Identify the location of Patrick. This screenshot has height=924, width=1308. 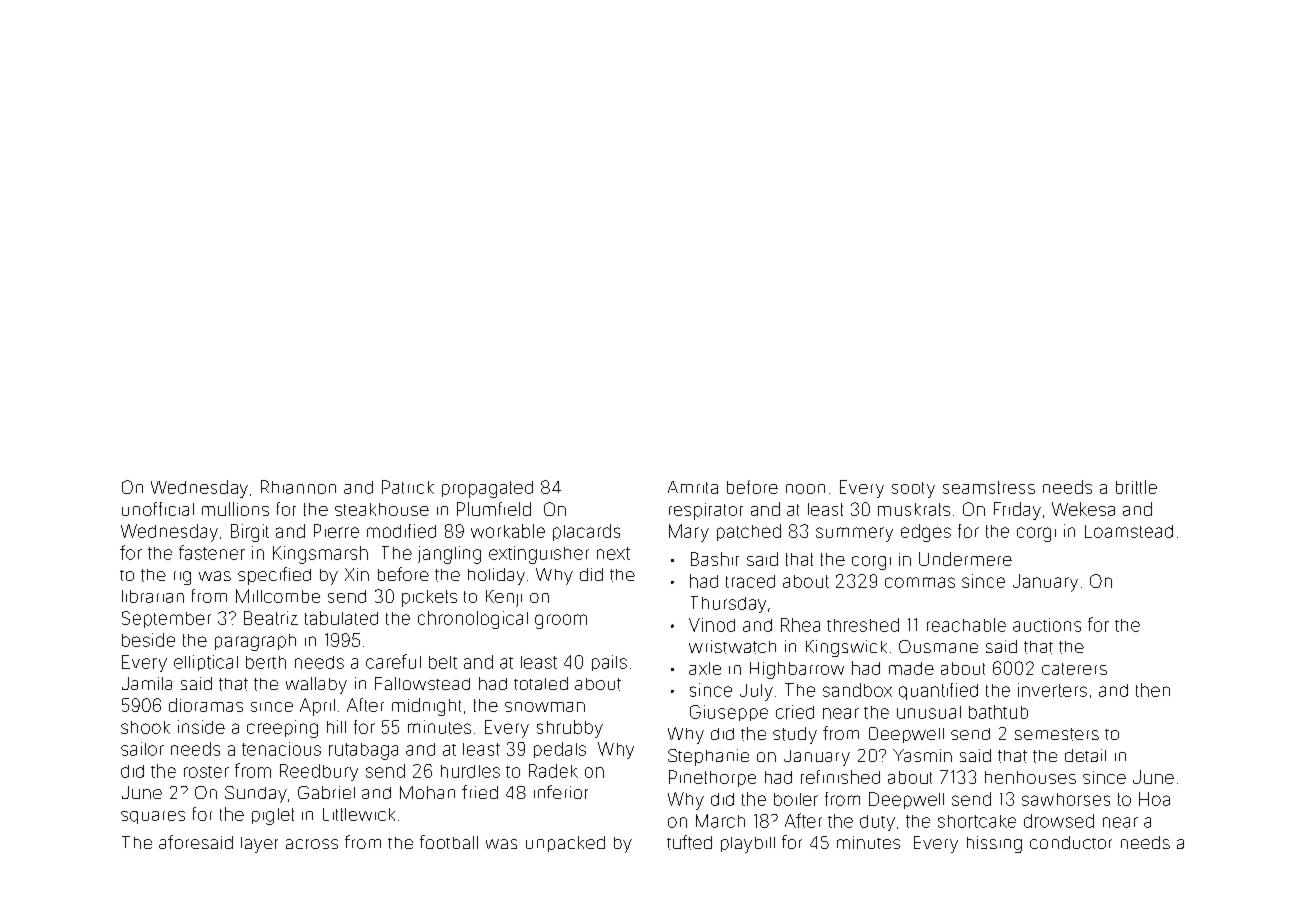
(408, 487).
